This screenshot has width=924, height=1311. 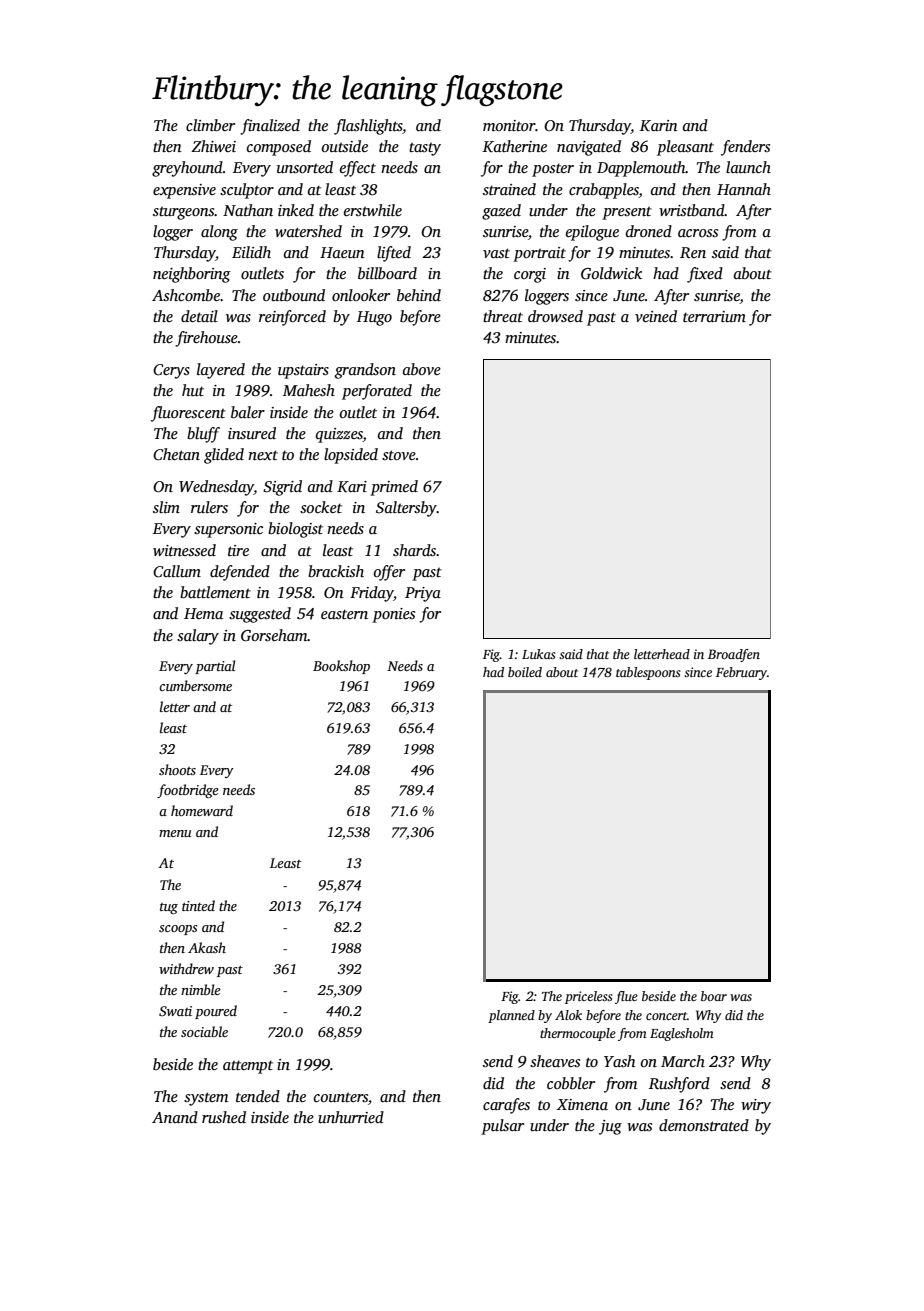 I want to click on pulsar, so click(x=502, y=1127).
